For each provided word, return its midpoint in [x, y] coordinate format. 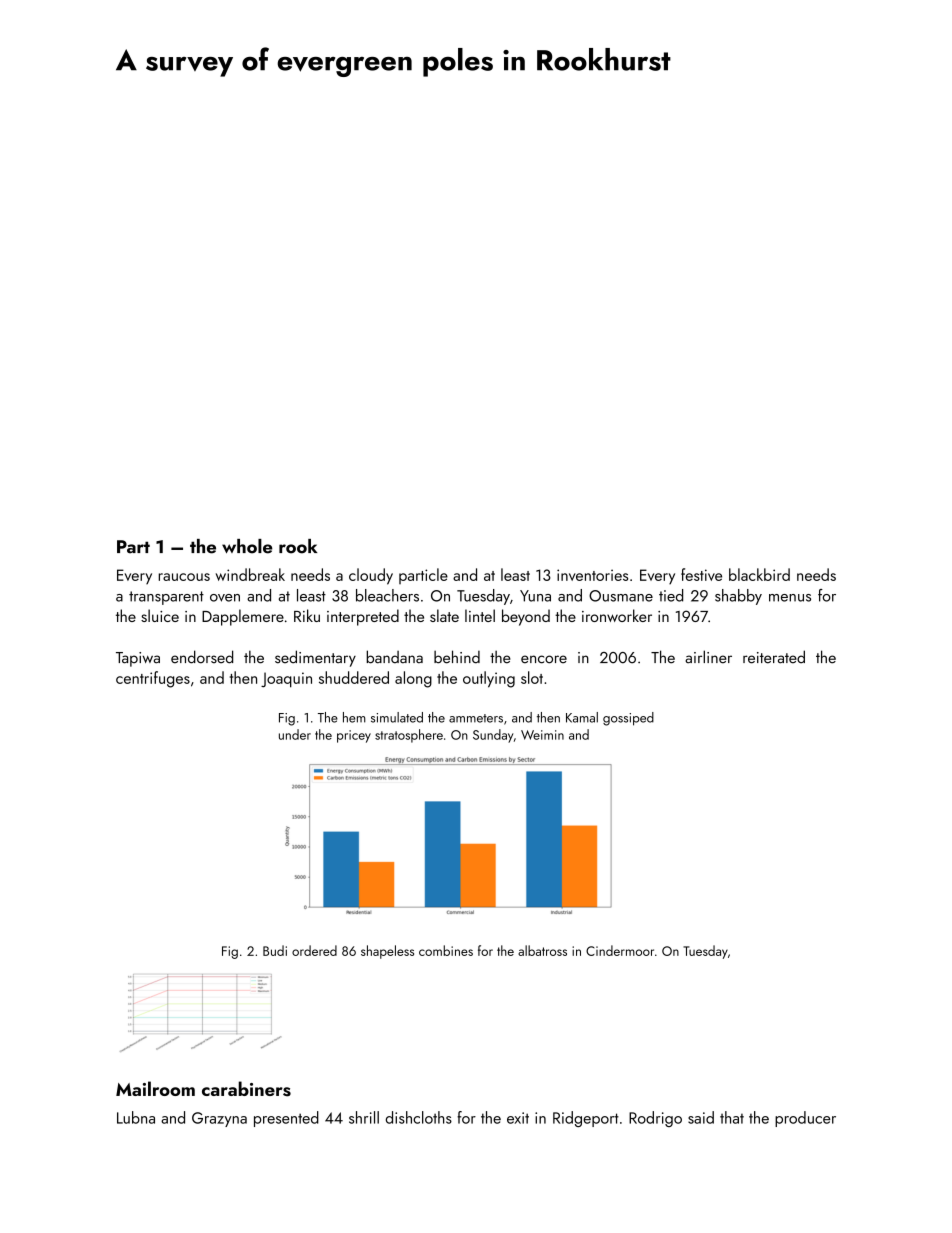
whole [247, 546]
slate [444, 615]
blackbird [759, 574]
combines [446, 950]
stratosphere [409, 736]
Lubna [136, 1117]
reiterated [774, 657]
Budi [275, 950]
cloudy [371, 576]
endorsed [202, 657]
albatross [542, 950]
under [295, 734]
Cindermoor [620, 950]
